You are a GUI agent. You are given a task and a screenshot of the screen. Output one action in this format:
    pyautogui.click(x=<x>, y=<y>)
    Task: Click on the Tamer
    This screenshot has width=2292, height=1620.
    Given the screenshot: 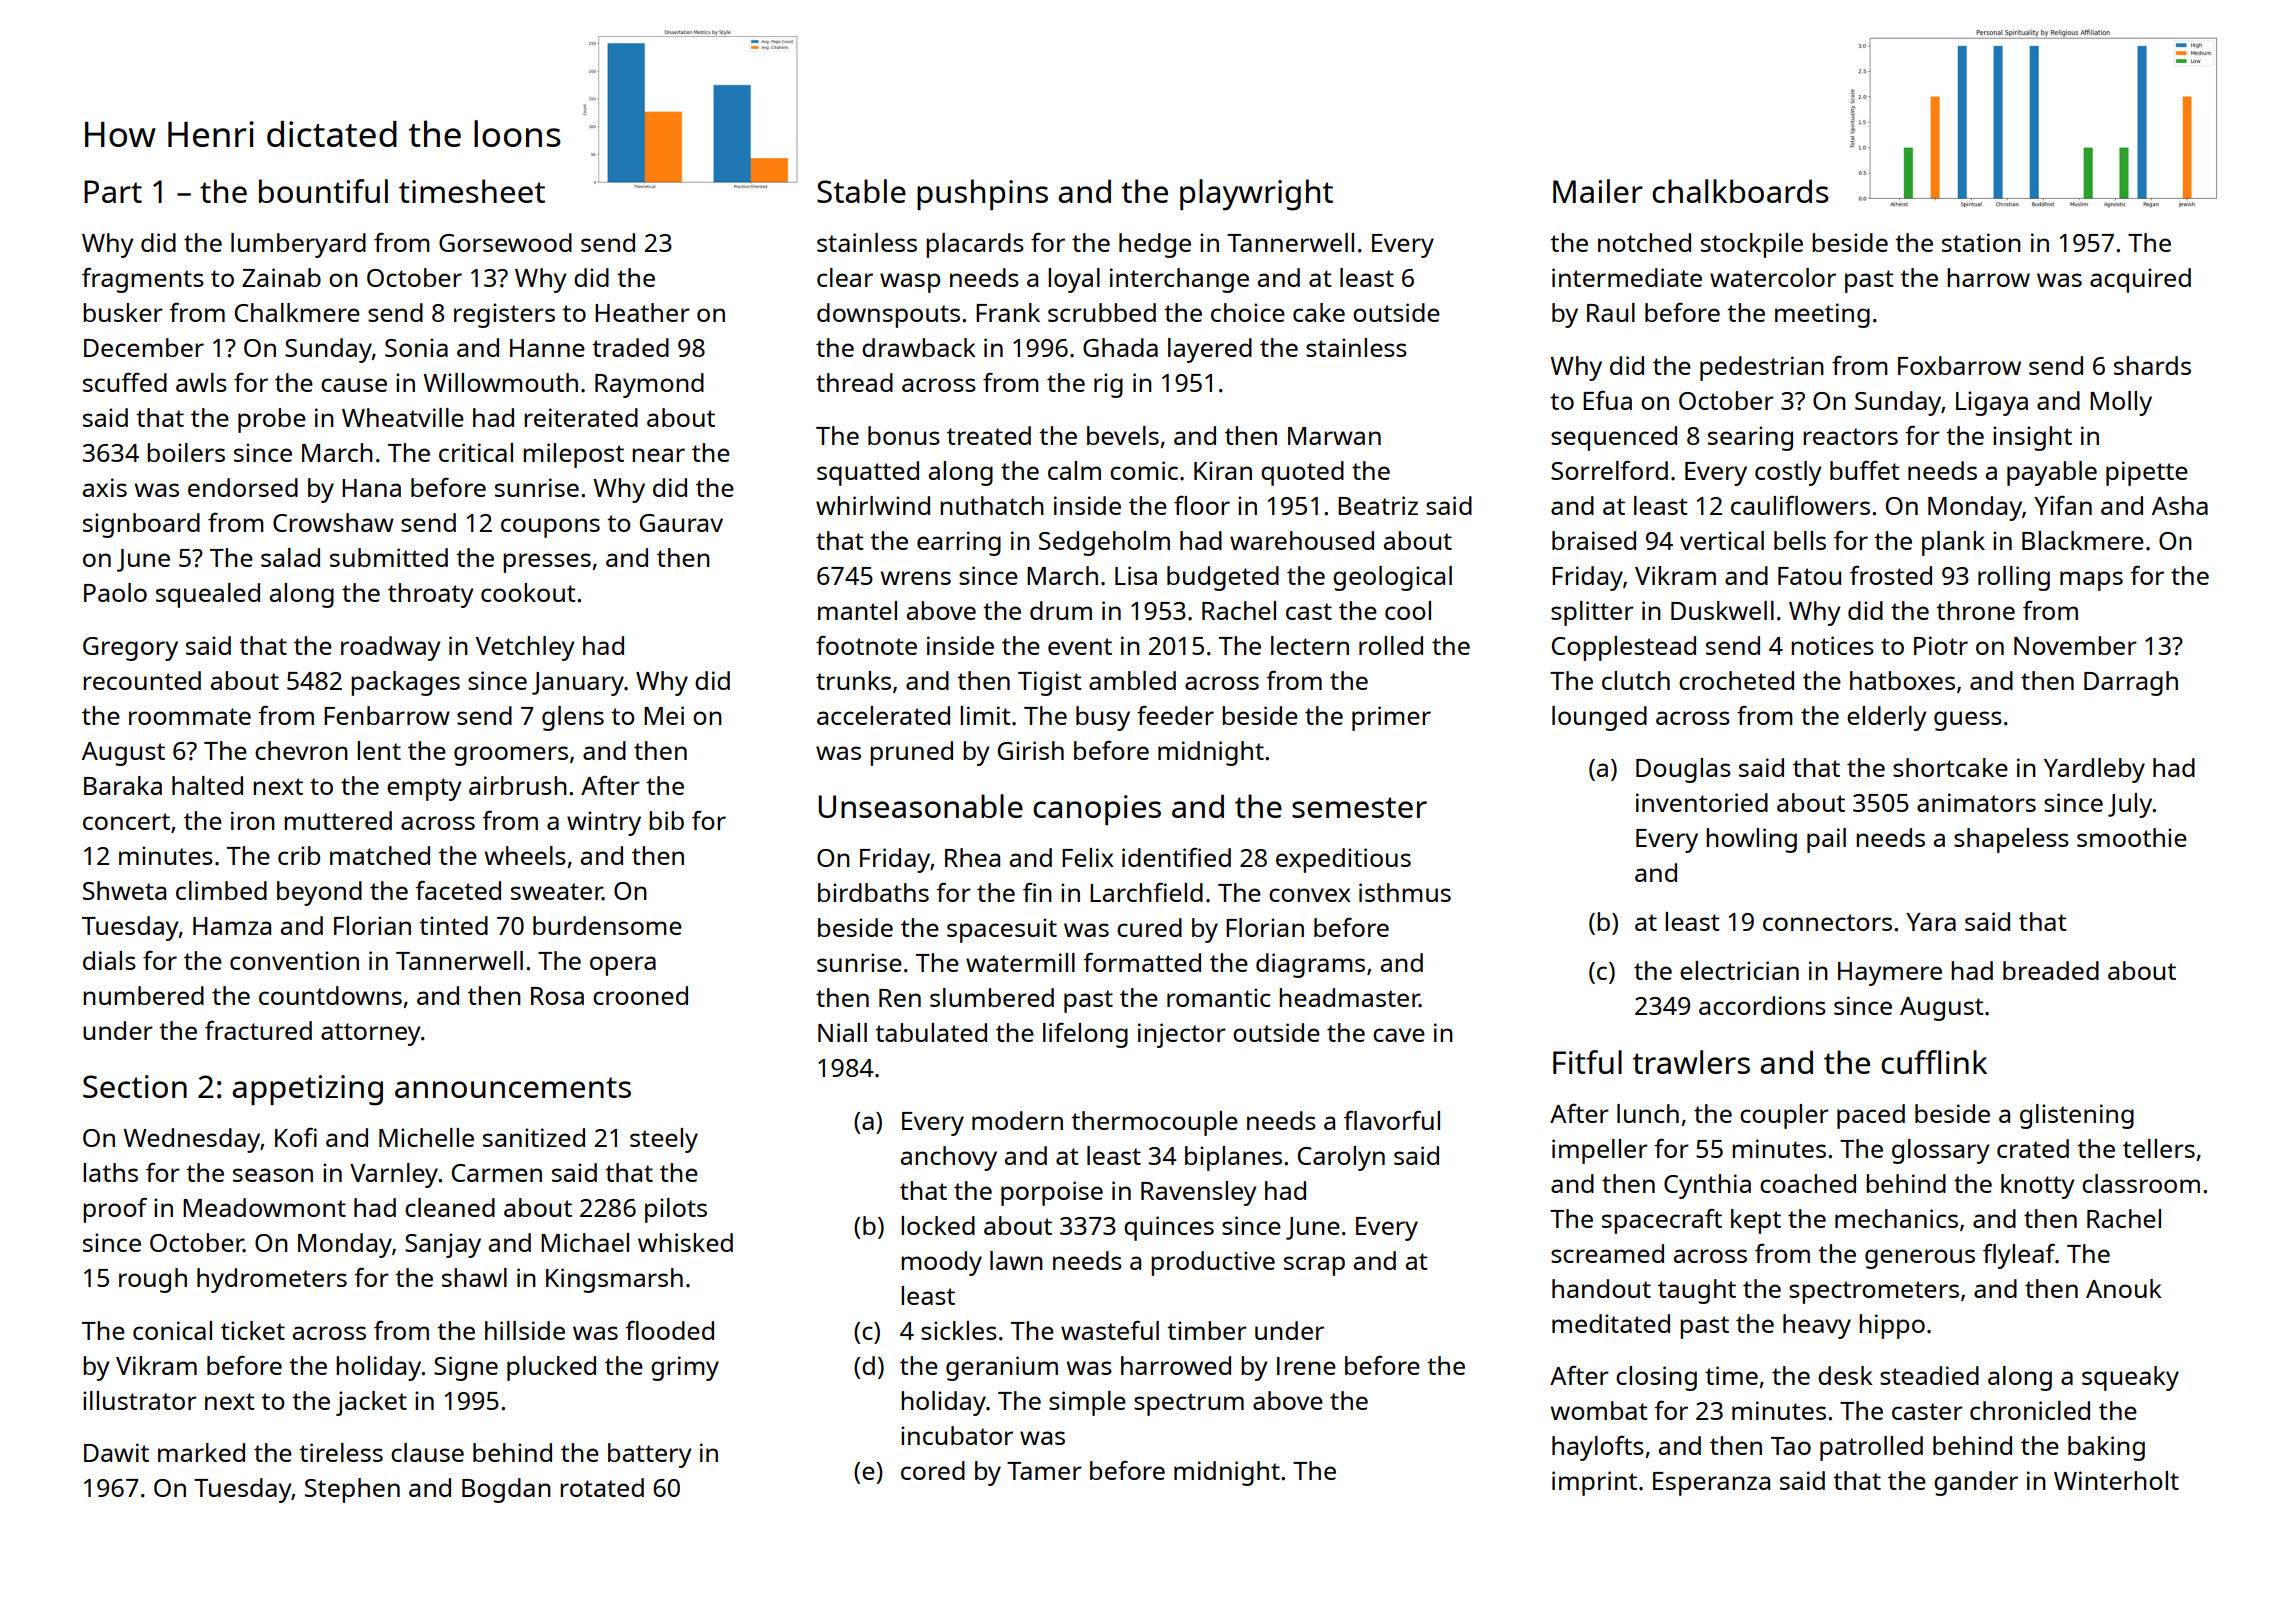 What is the action you would take?
    pyautogui.click(x=1044, y=1471)
